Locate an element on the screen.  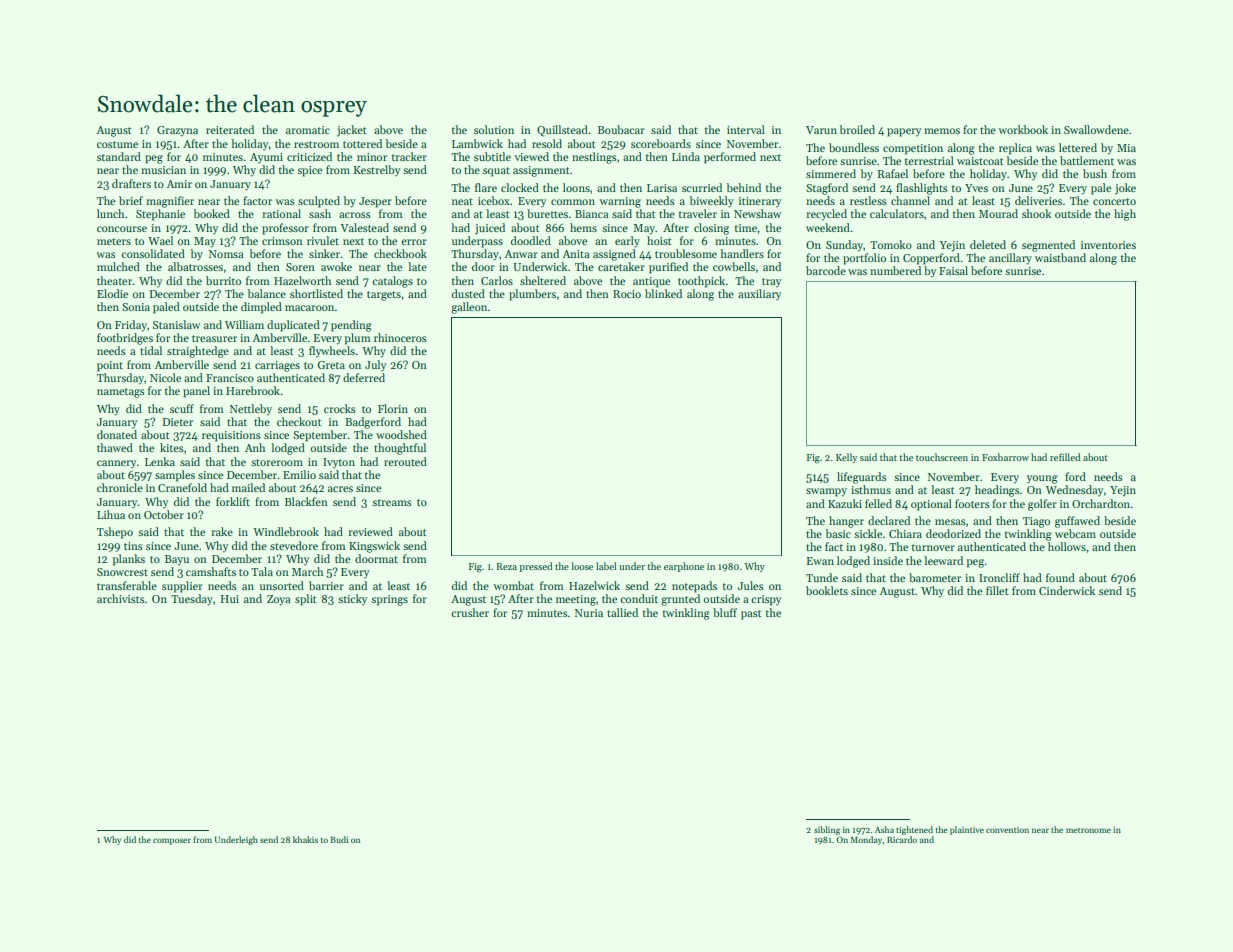
refilled is located at coordinates (1065, 457).
